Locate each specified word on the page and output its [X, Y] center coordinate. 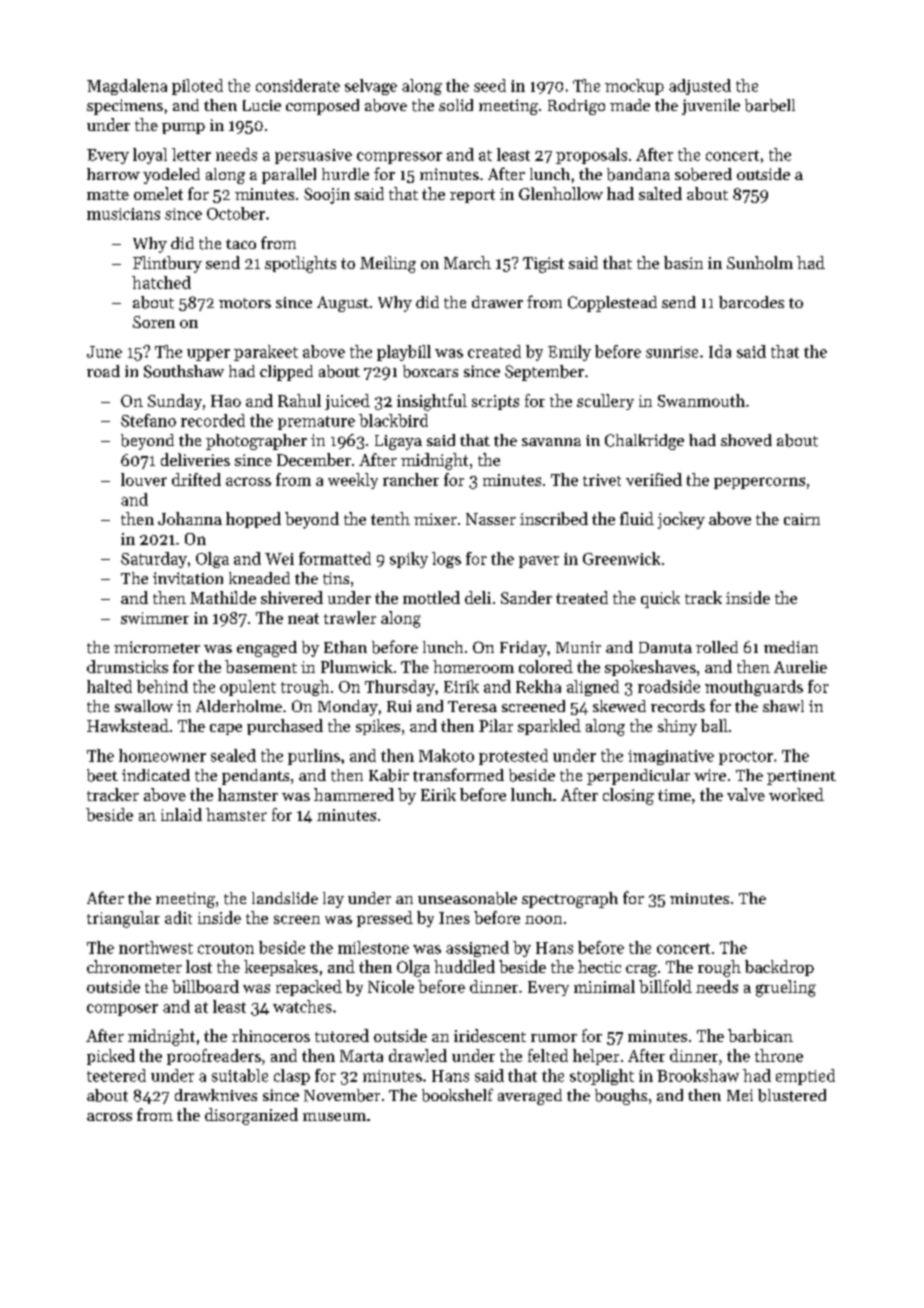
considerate [298, 85]
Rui [399, 706]
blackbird [393, 420]
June [104, 352]
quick [660, 599]
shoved [746, 440]
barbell [770, 105]
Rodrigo [576, 107]
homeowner [162, 755]
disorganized [251, 1116]
